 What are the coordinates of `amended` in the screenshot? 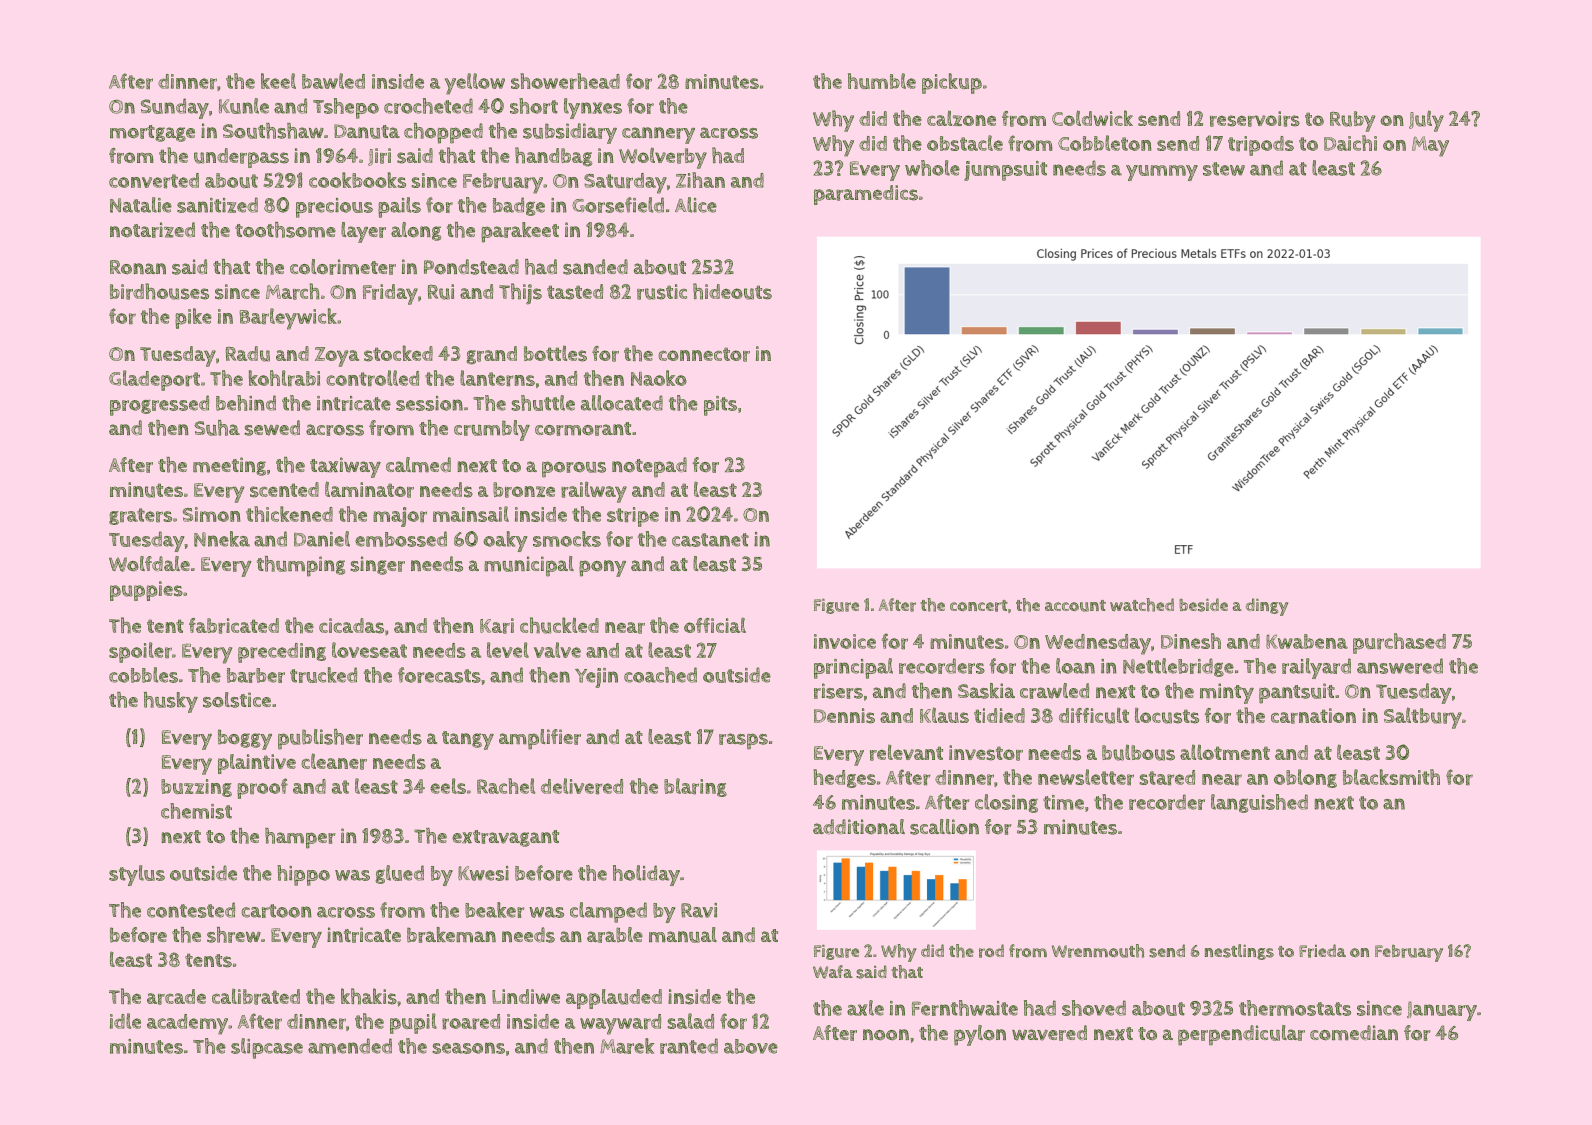 It's located at (350, 1046).
